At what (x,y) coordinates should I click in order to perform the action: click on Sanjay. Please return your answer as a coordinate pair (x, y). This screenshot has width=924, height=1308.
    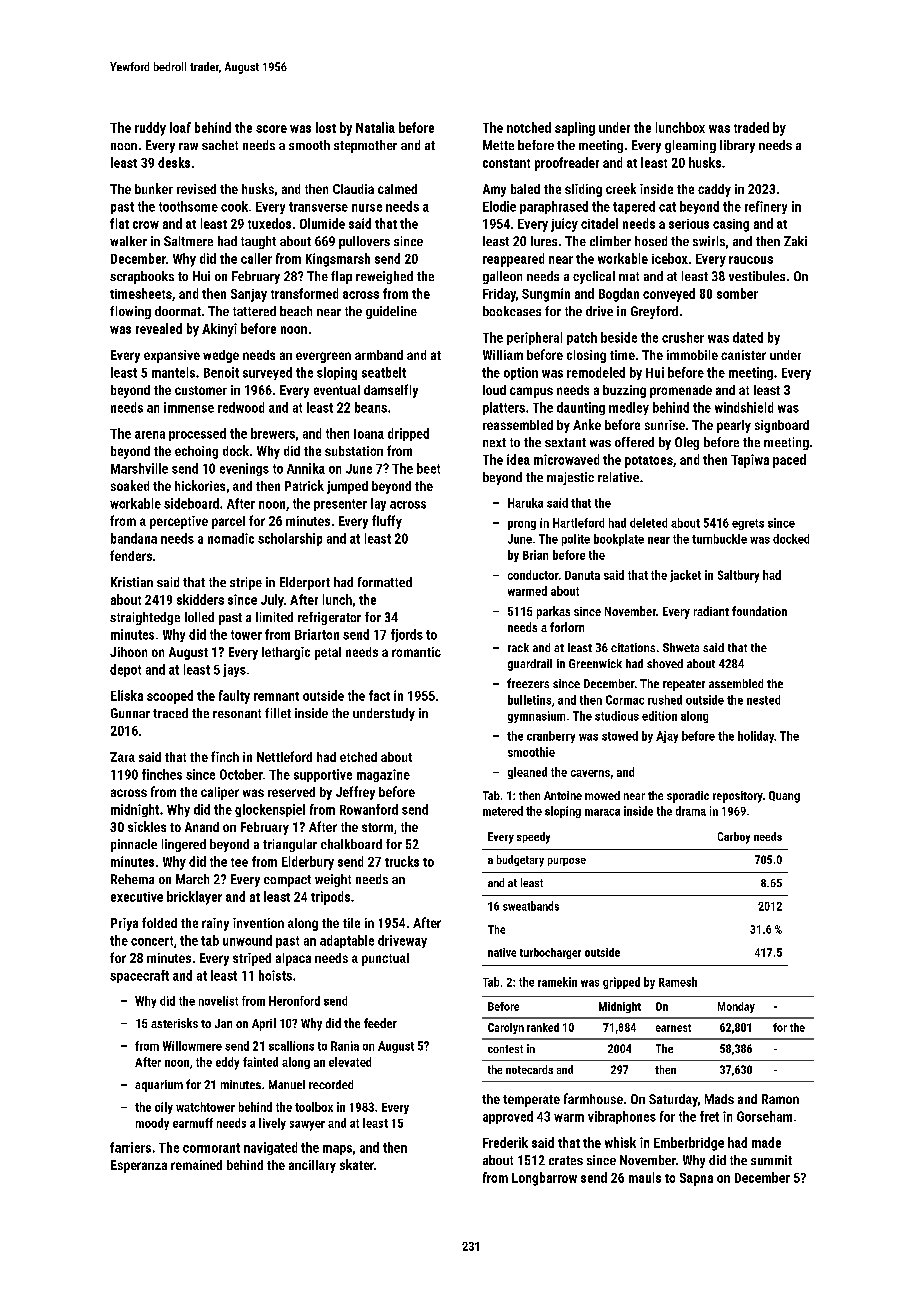
    Looking at the image, I should click on (249, 295).
